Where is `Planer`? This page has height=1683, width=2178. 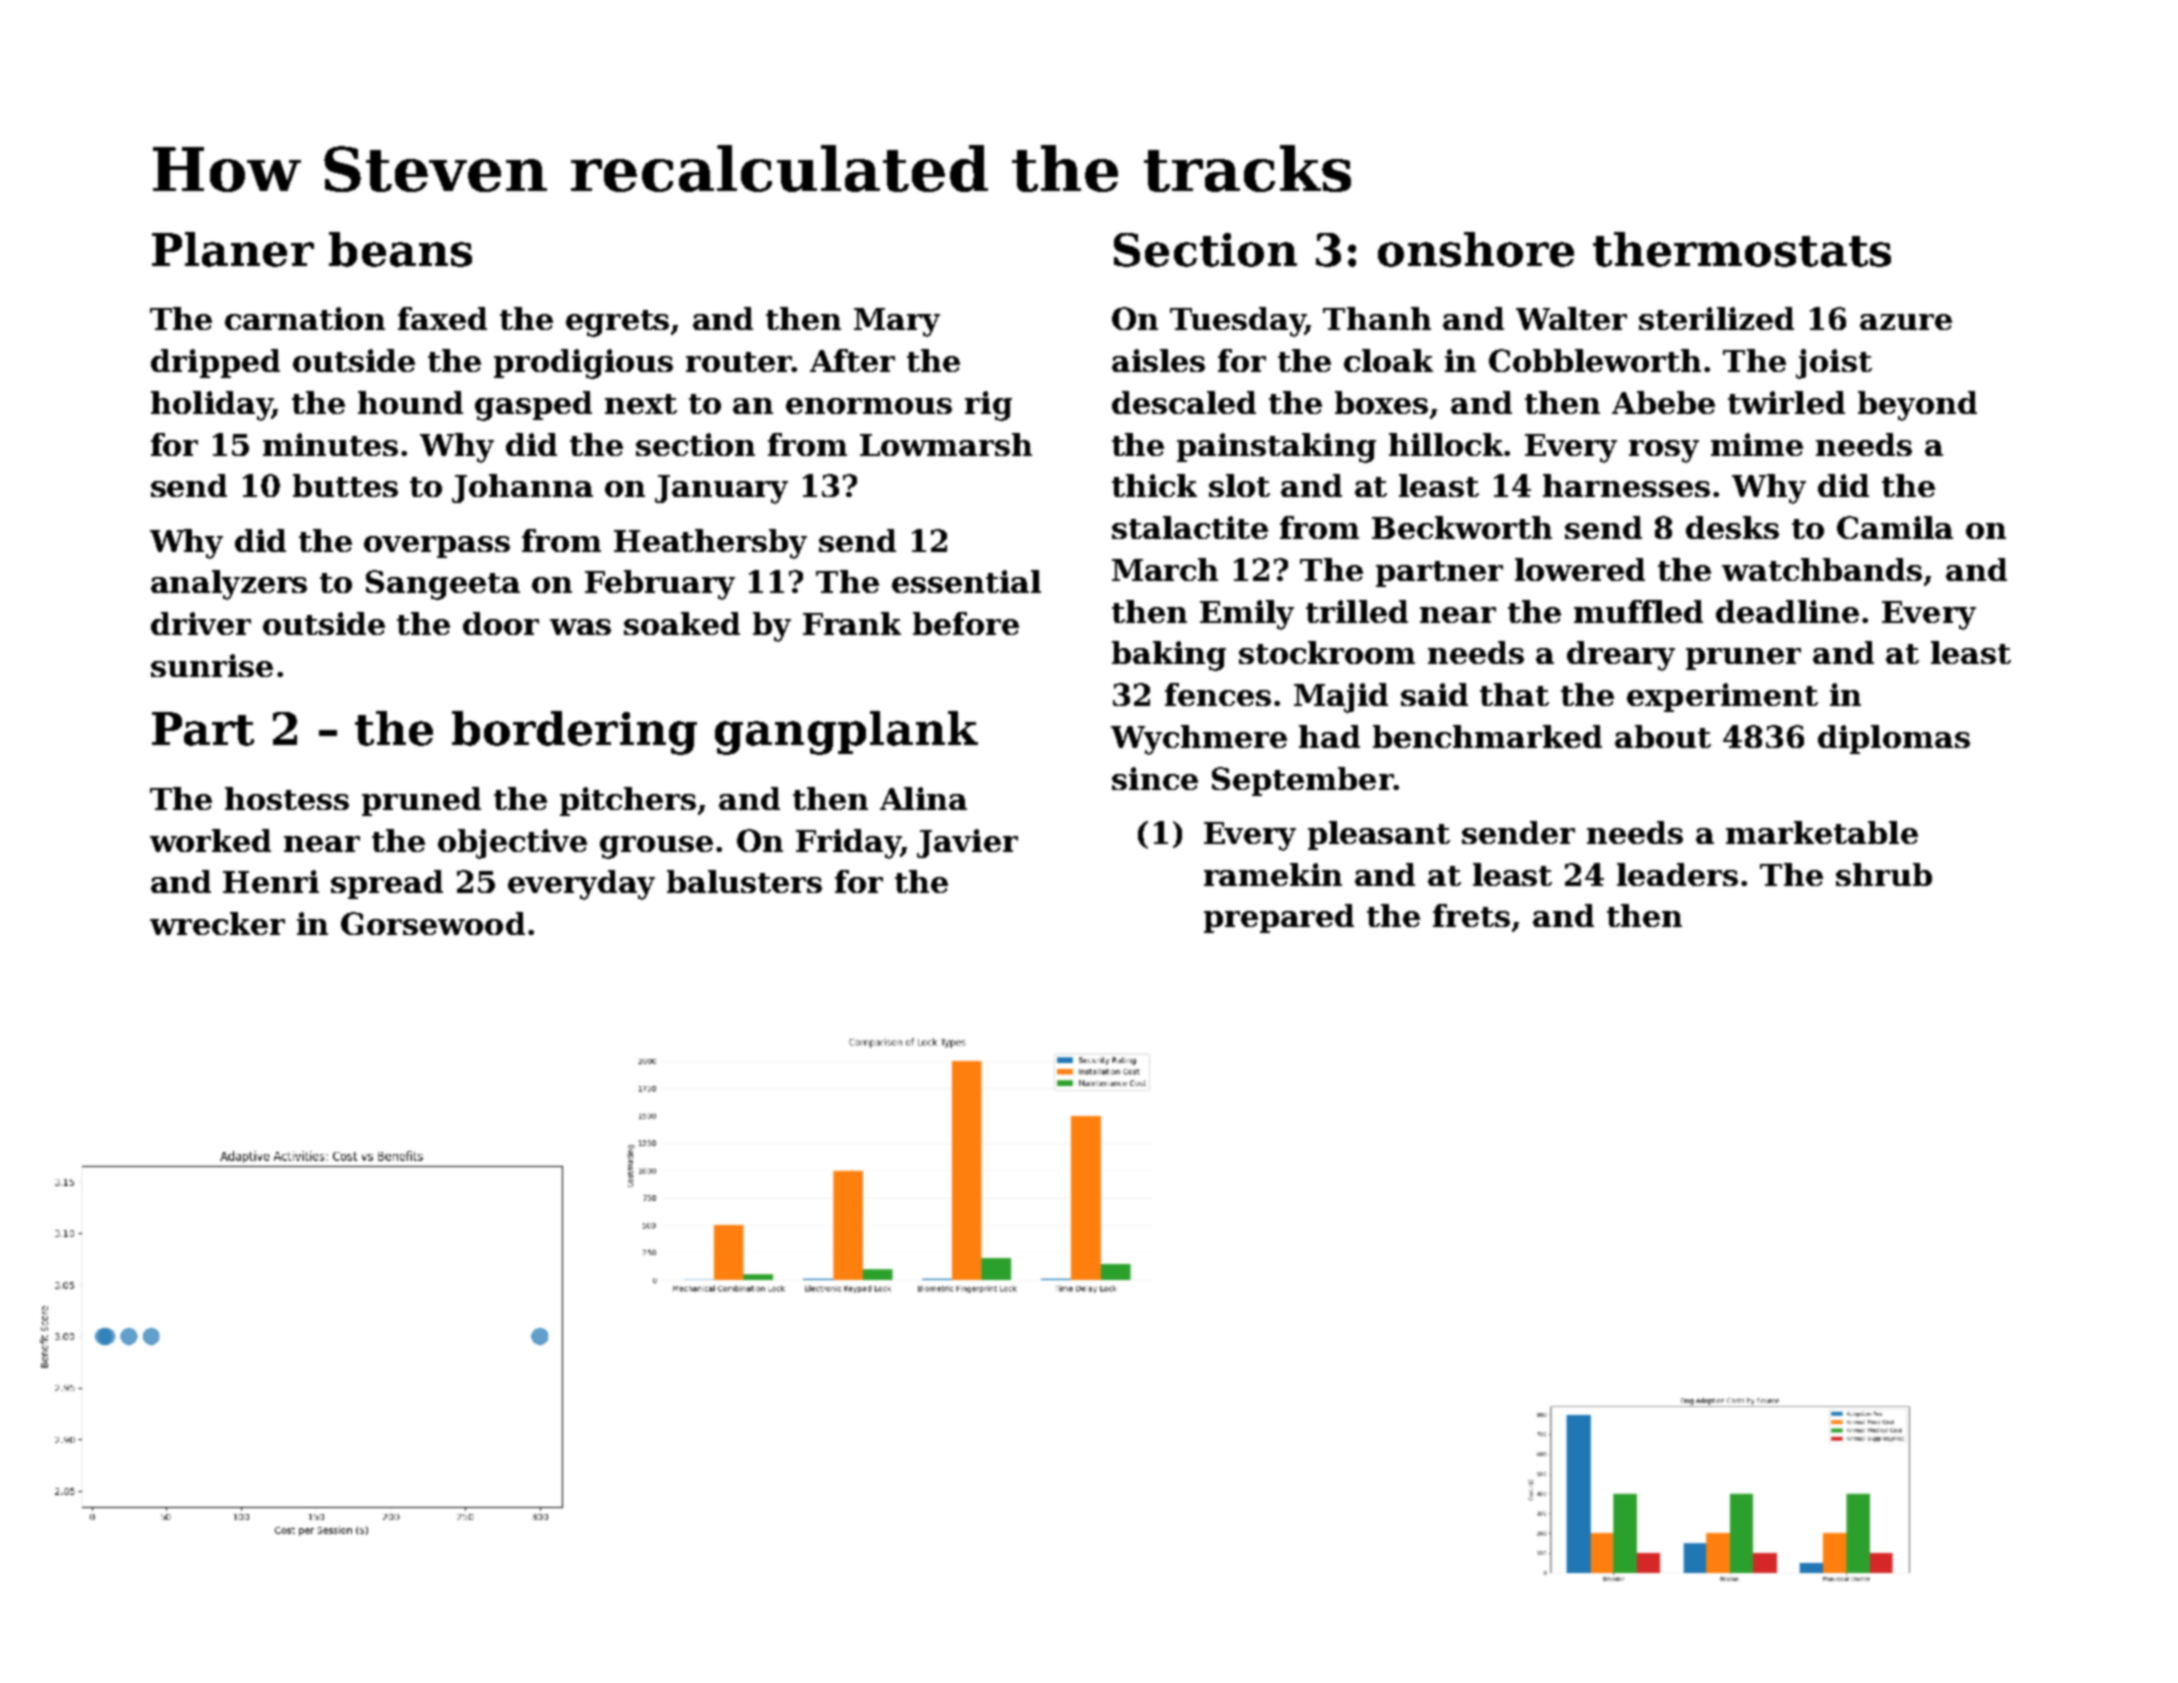 Planer is located at coordinates (233, 249).
